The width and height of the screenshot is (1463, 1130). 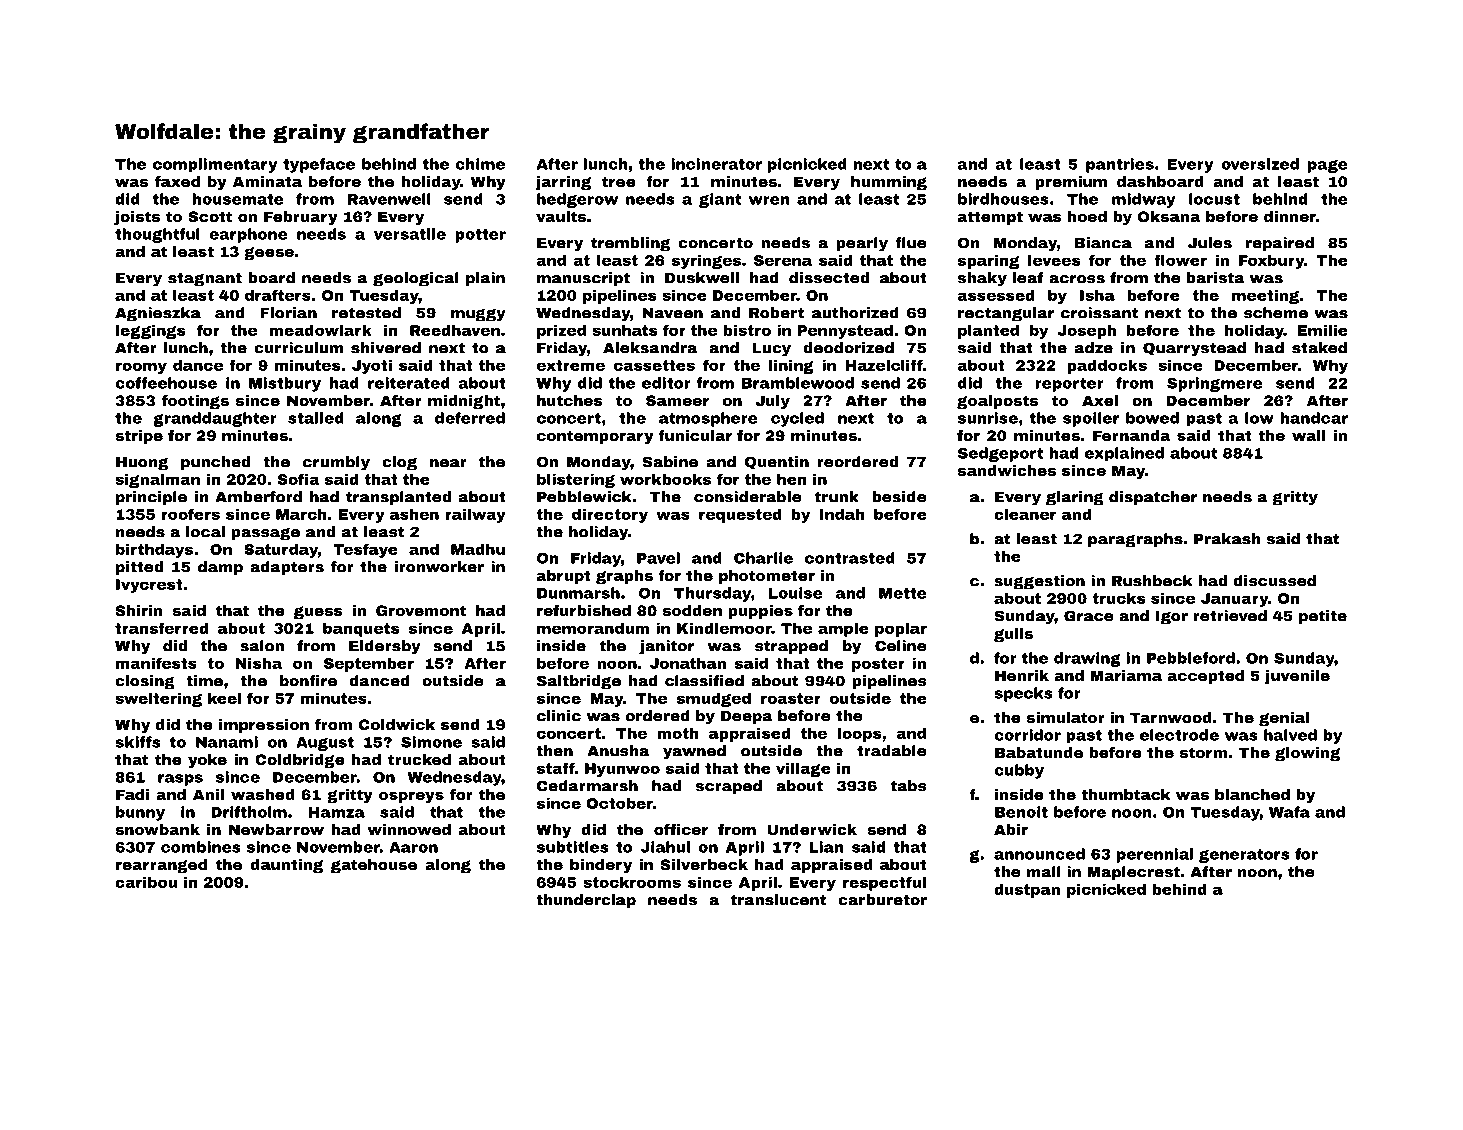 I want to click on ospreys, so click(x=411, y=797).
